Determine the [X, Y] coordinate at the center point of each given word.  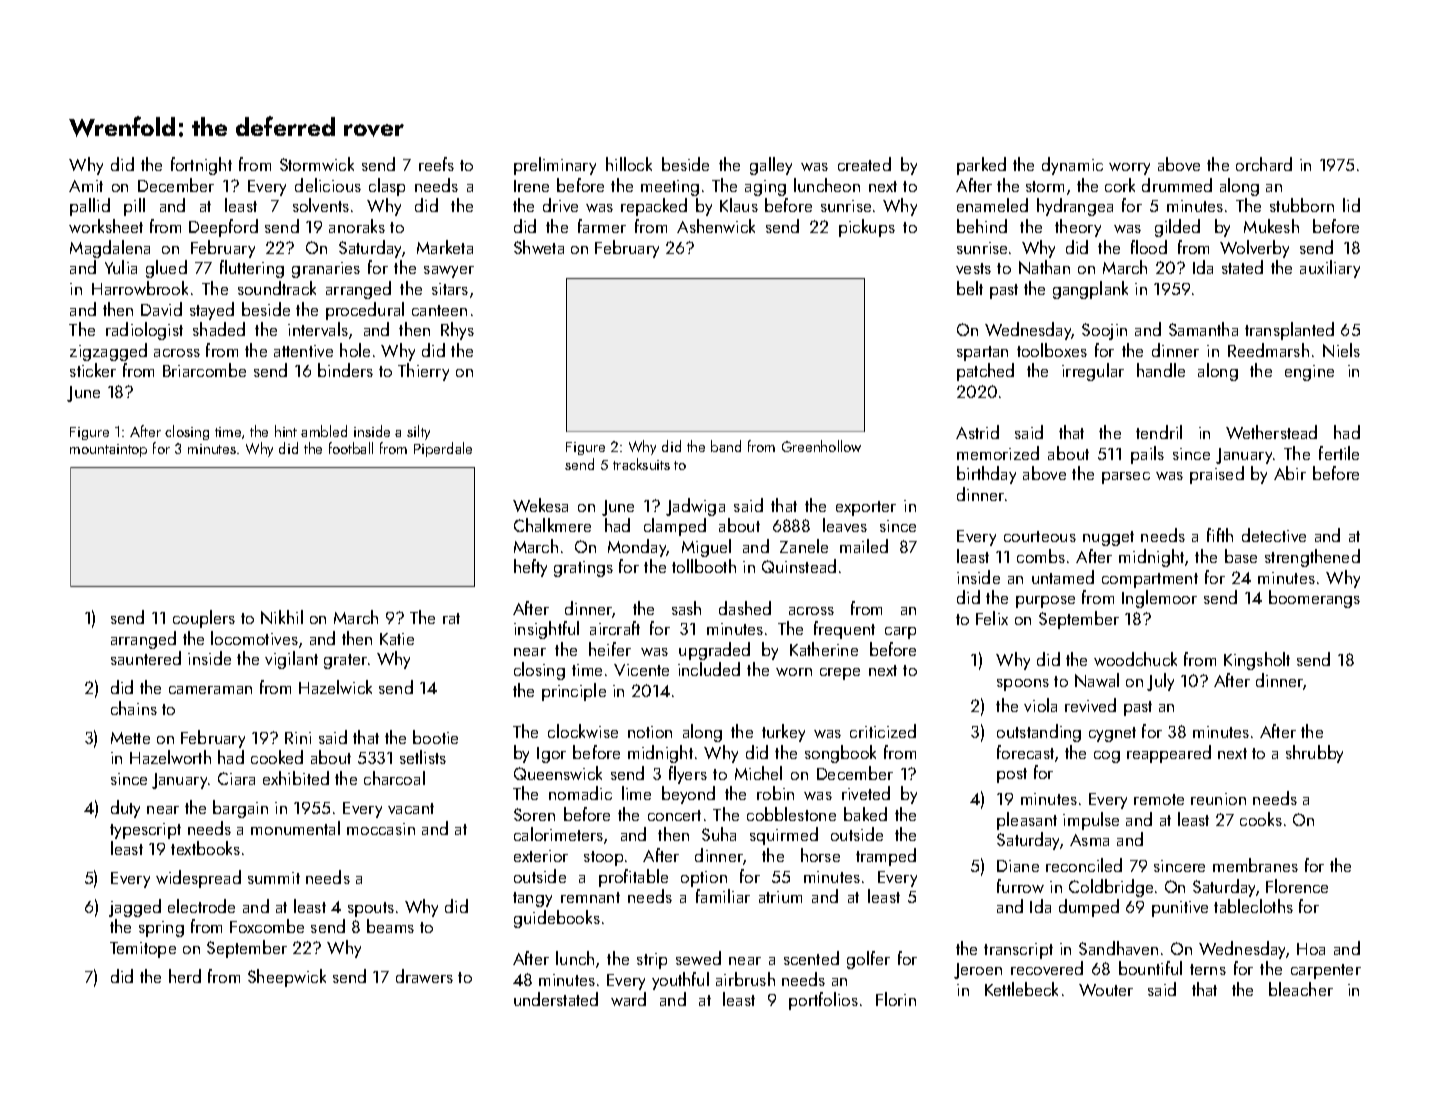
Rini [298, 738]
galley [771, 166]
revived [1090, 705]
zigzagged [108, 352]
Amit [86, 186]
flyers [688, 775]
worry [1129, 169]
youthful [680, 981]
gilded [1177, 228]
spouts [371, 909]
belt [970, 288]
